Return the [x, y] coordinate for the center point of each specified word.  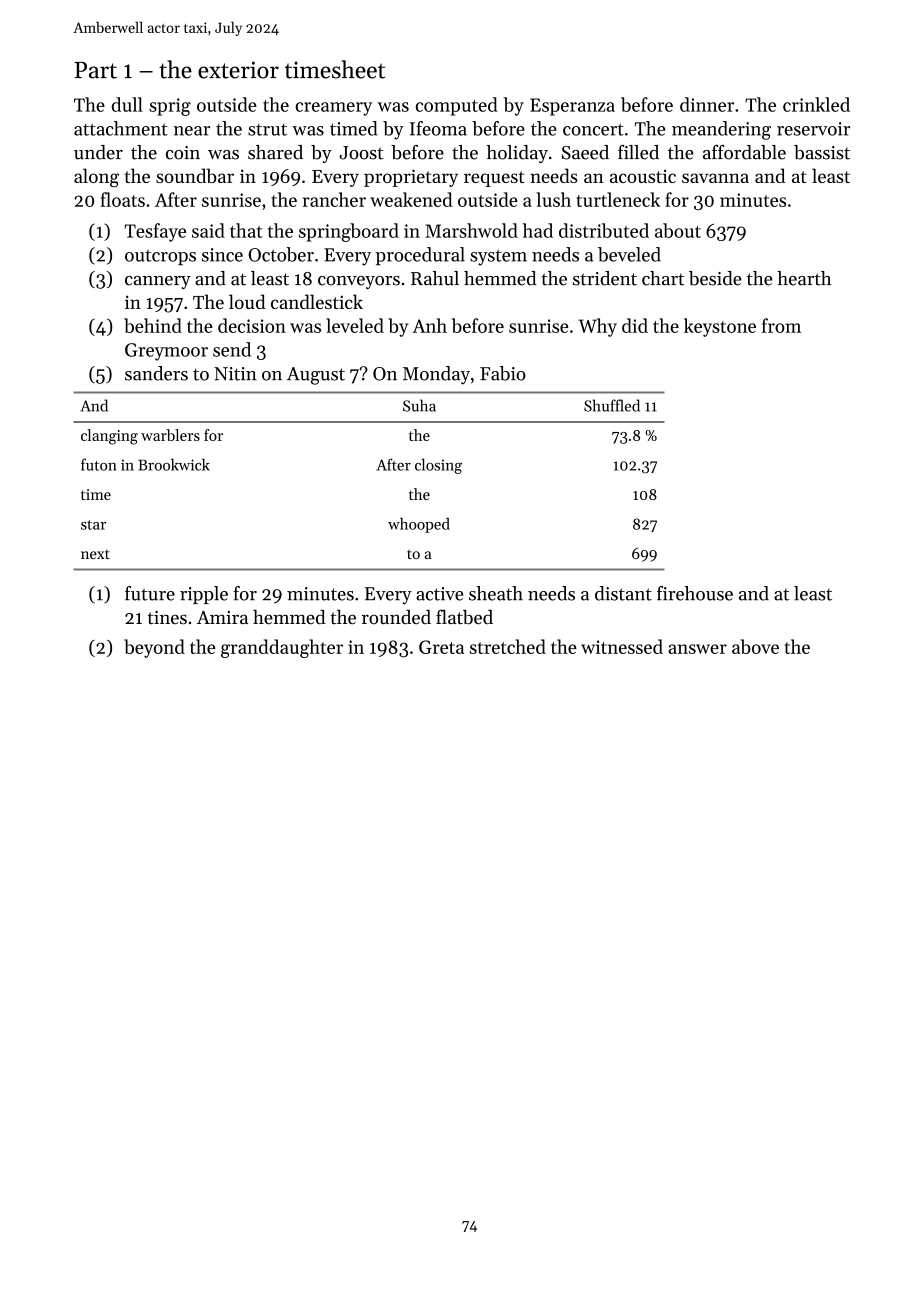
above [755, 646]
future [150, 593]
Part [95, 70]
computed [457, 106]
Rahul [435, 278]
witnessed [622, 646]
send [232, 349]
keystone [720, 327]
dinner [707, 104]
